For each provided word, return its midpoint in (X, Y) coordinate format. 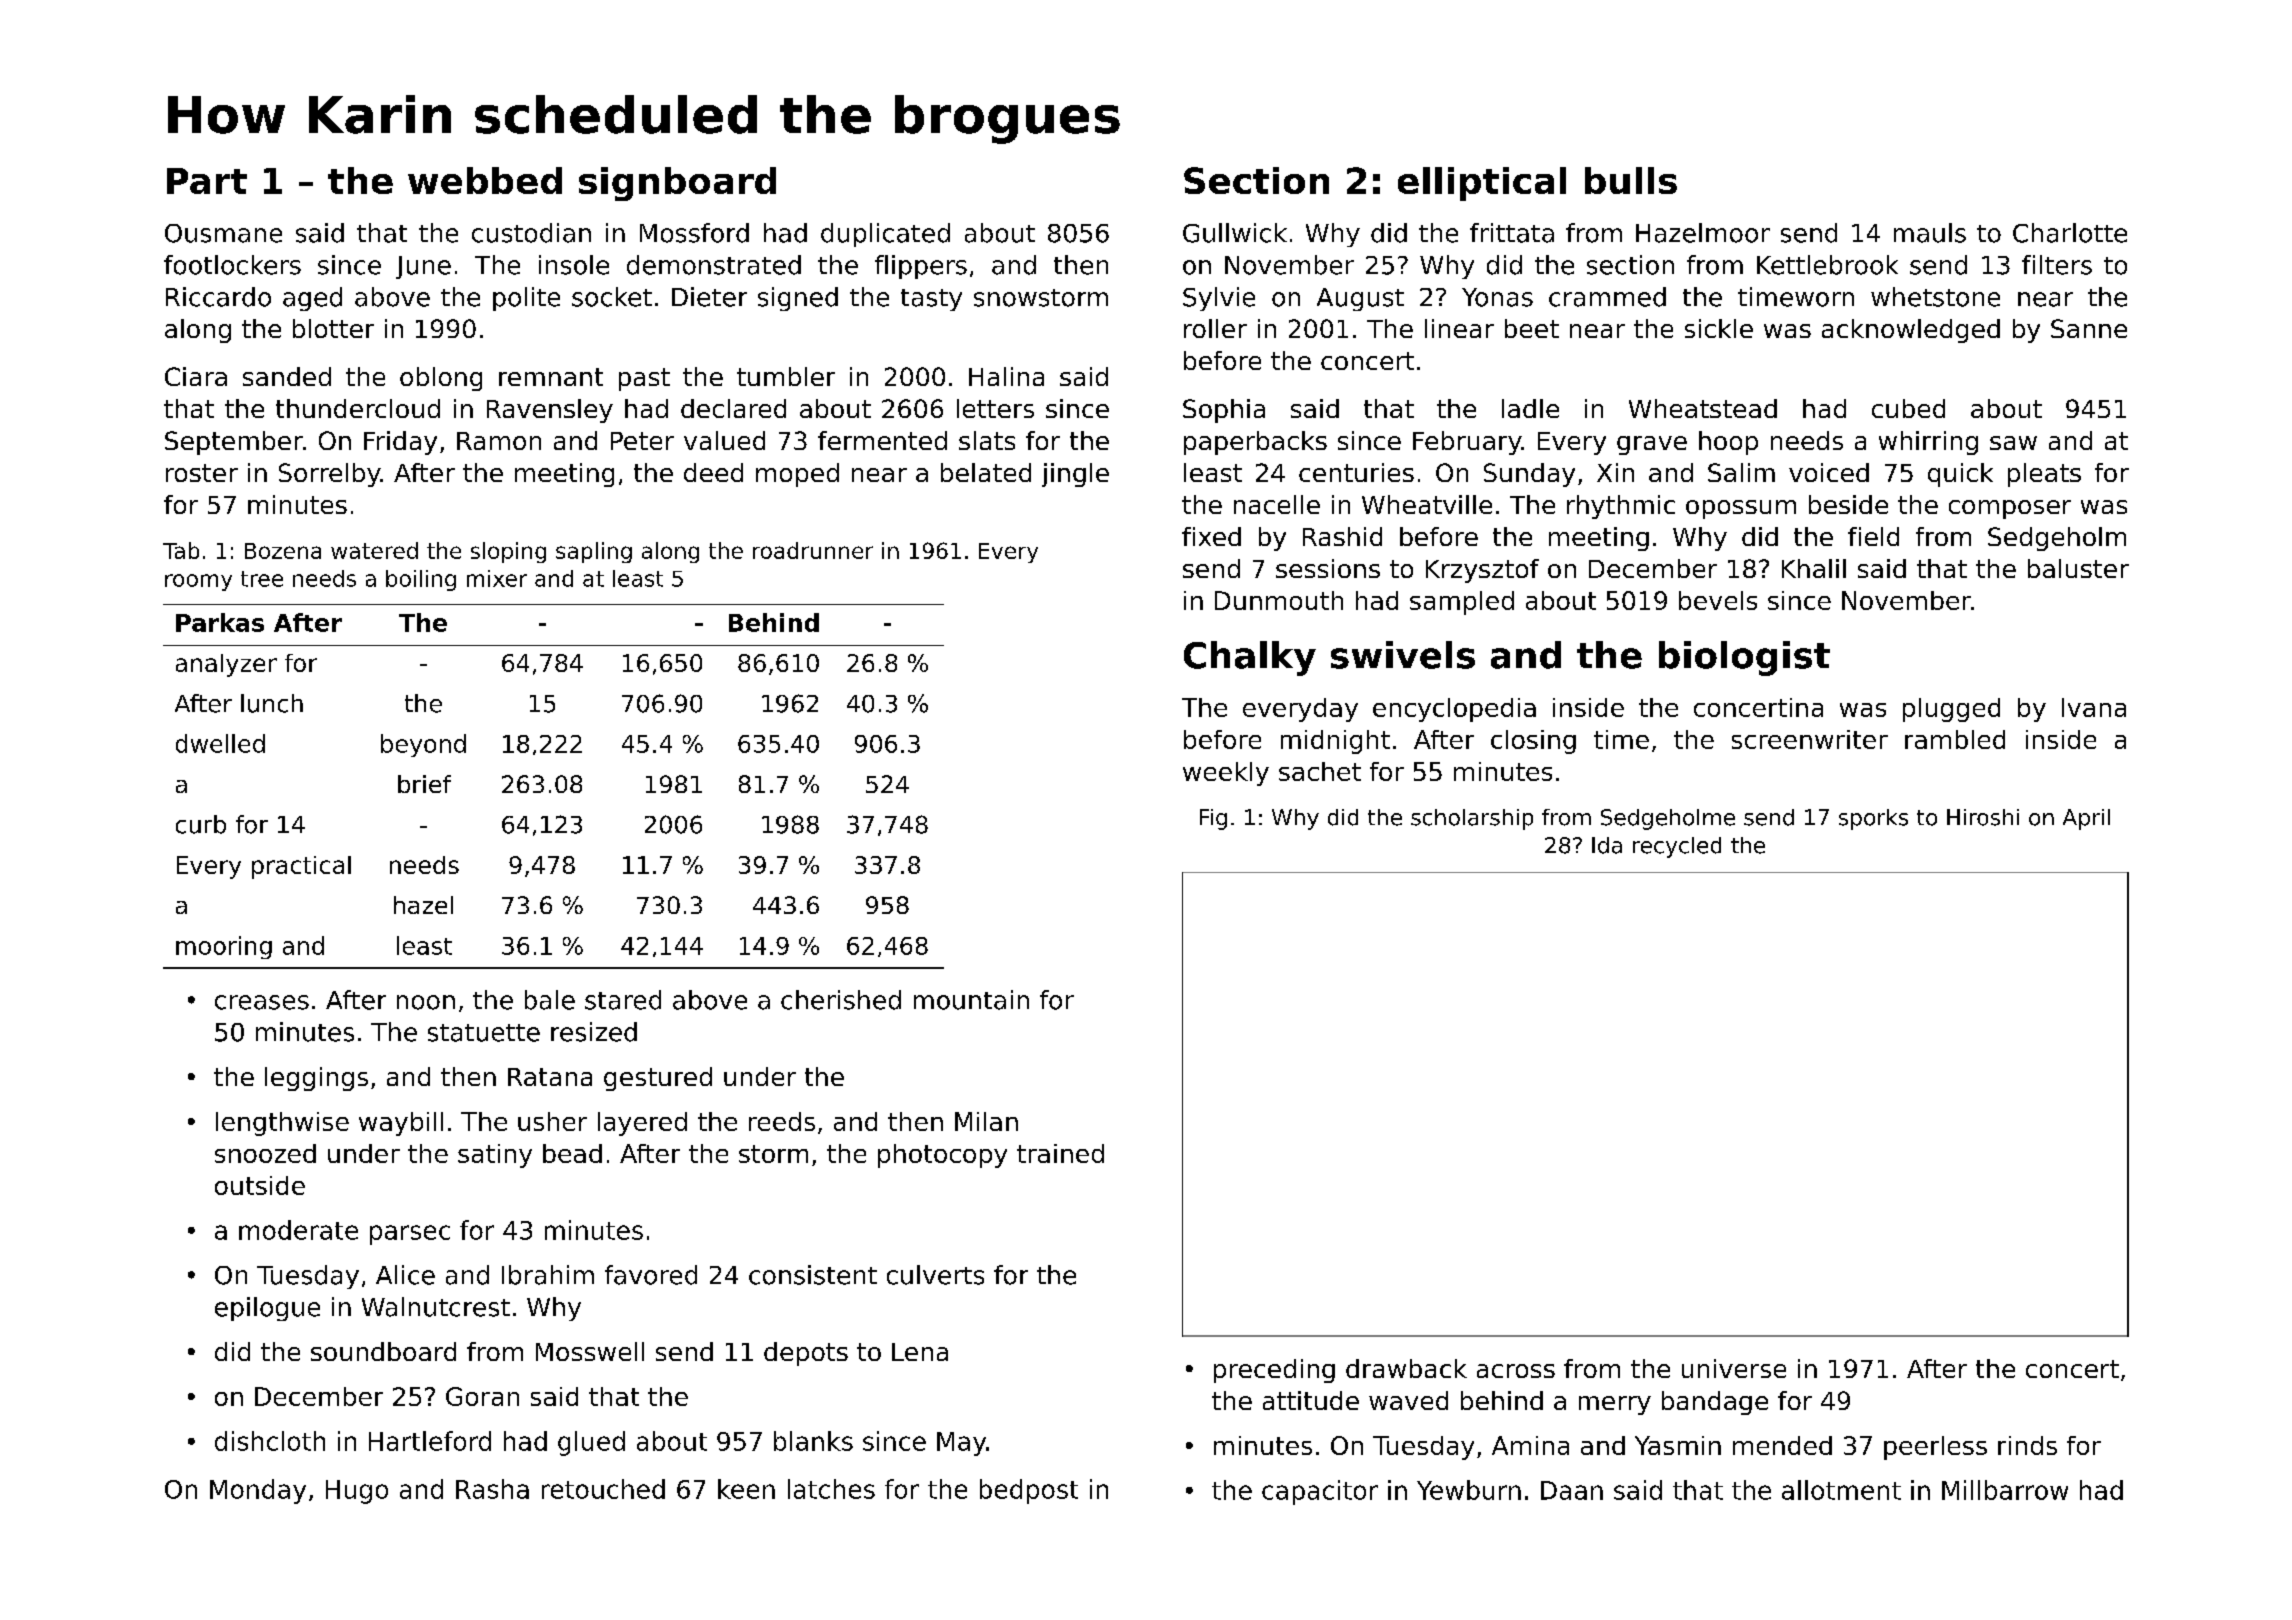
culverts (935, 1275)
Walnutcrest (436, 1307)
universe (1734, 1368)
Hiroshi (1983, 817)
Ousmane (223, 233)
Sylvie (1219, 299)
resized (594, 1032)
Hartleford (430, 1441)
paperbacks (1255, 443)
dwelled (220, 743)
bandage (1715, 1403)
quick (1960, 475)
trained (1060, 1153)
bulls (1631, 180)
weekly (1226, 774)
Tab (181, 550)
